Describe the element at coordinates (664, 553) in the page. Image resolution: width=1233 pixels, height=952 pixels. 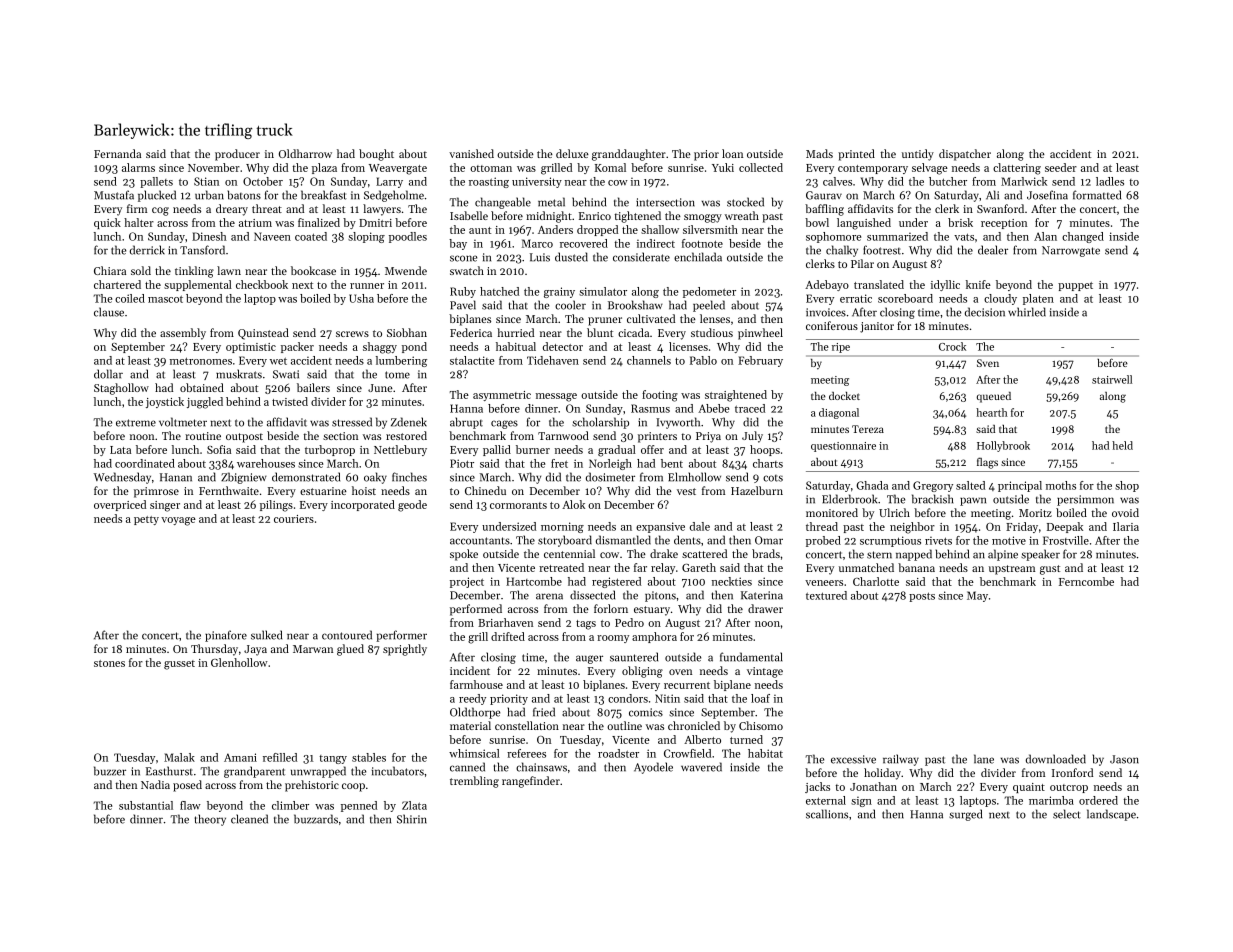
I see `drake` at that location.
